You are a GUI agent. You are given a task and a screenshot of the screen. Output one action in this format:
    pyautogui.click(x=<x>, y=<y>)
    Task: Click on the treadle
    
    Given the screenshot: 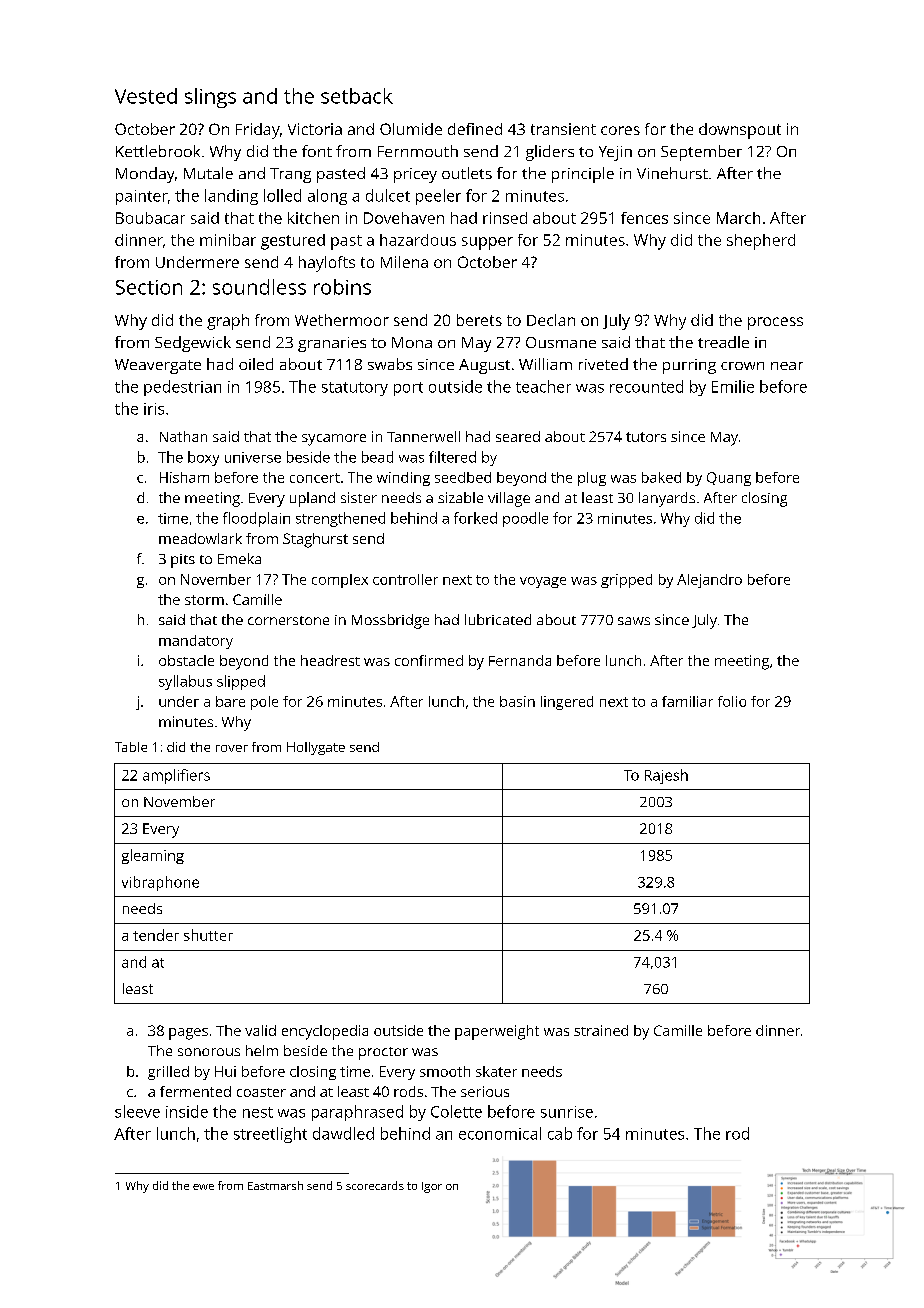 What is the action you would take?
    pyautogui.click(x=723, y=342)
